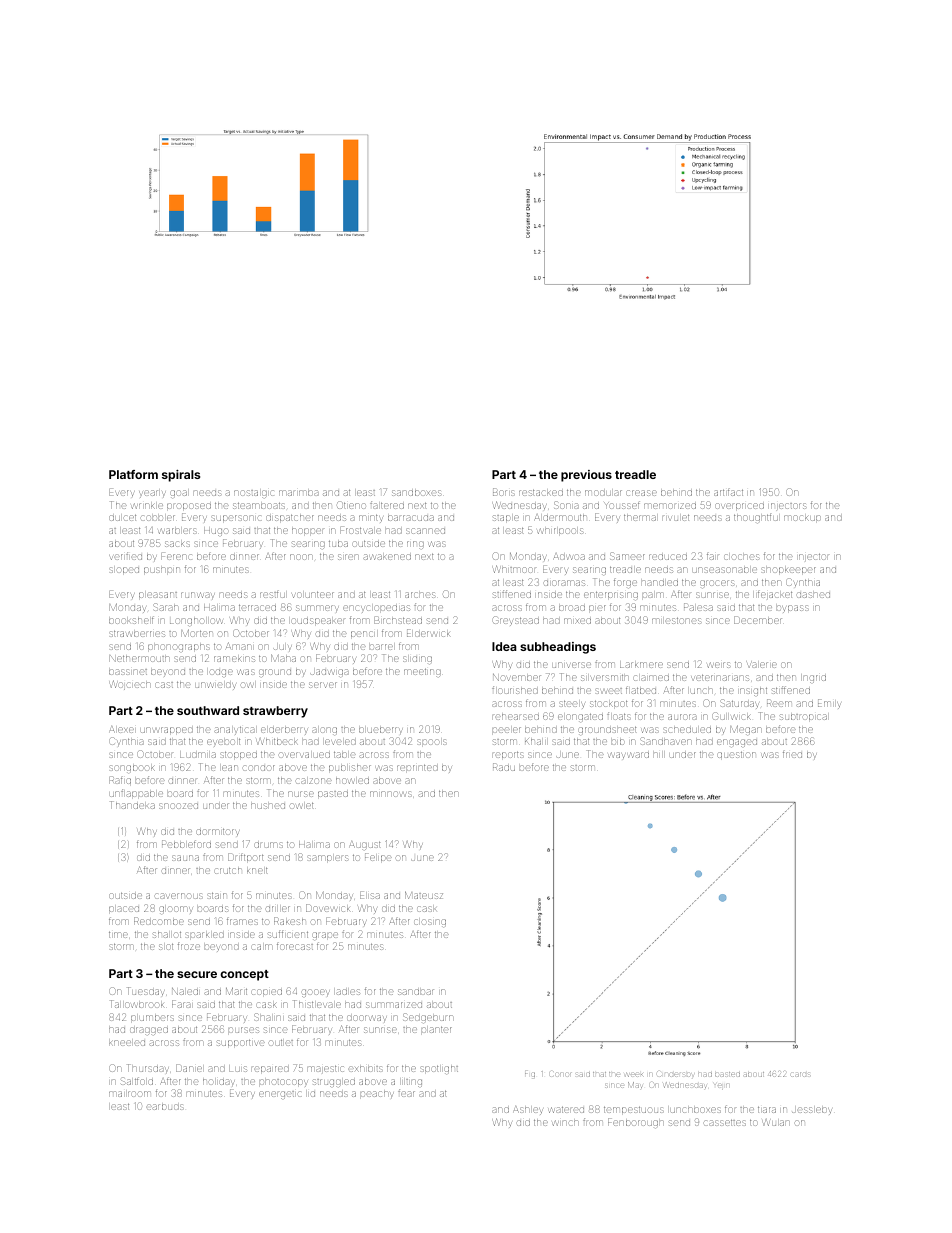  I want to click on strawberry, so click(275, 712).
